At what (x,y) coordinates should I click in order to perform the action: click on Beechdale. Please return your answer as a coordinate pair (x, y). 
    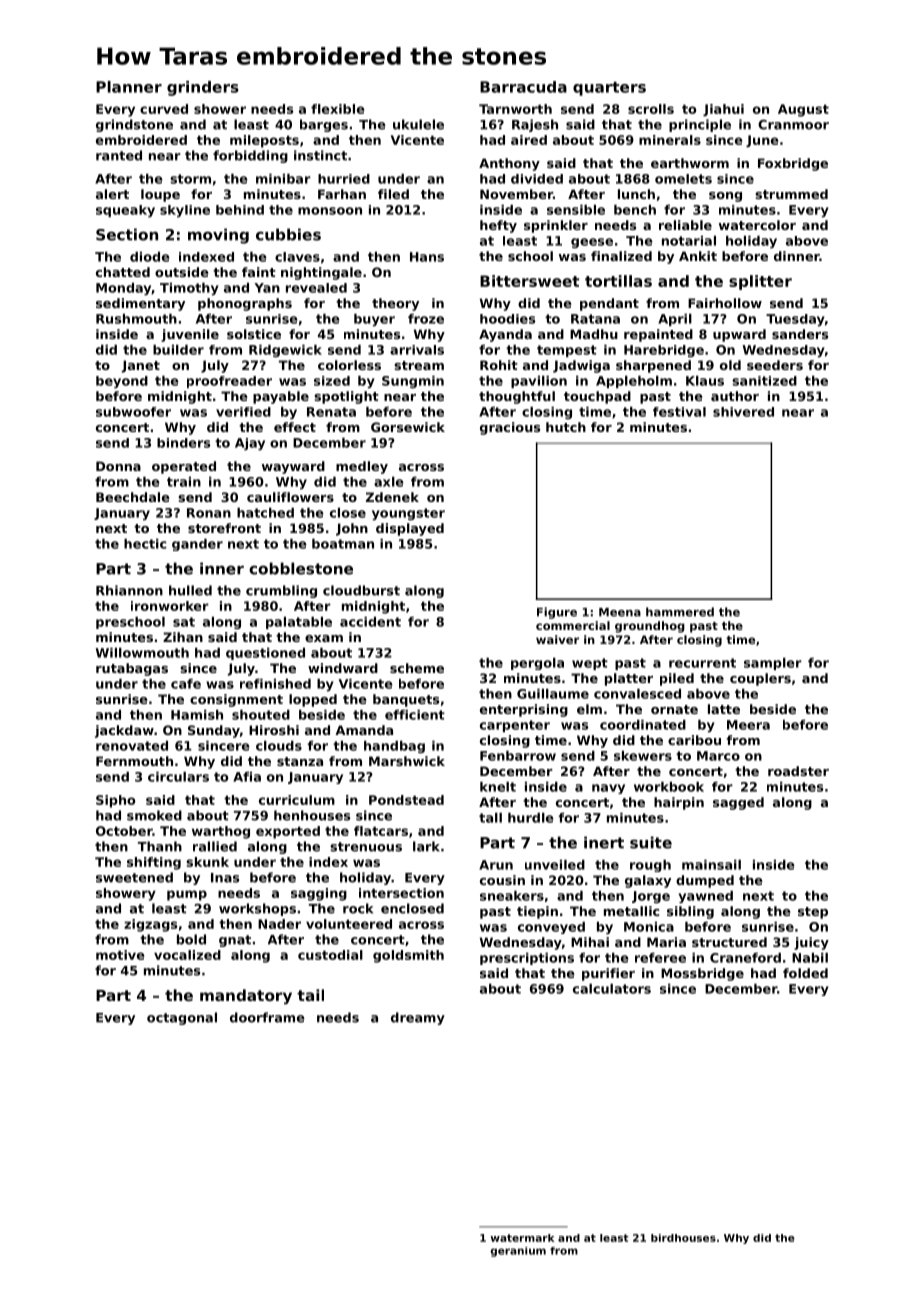
    Looking at the image, I should click on (133, 497).
